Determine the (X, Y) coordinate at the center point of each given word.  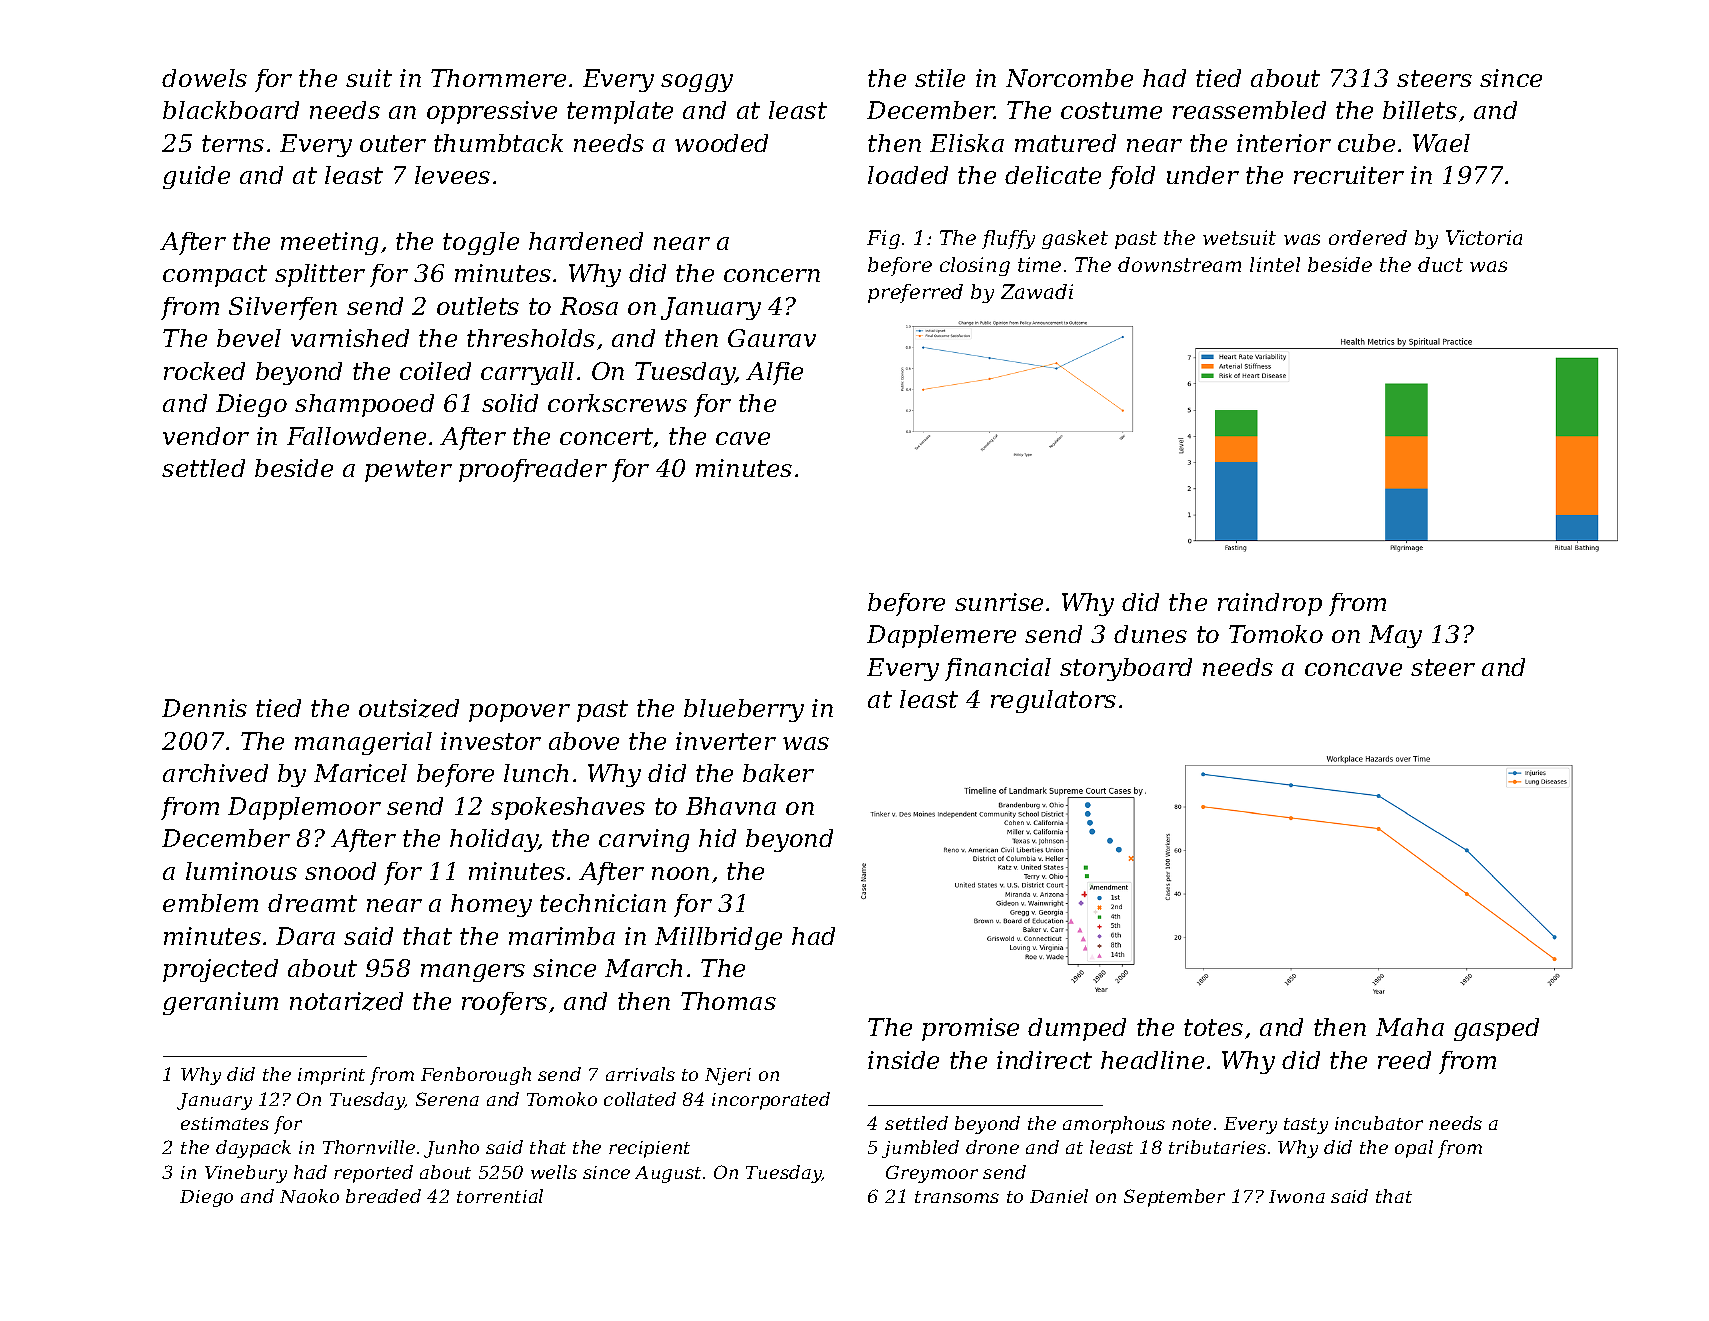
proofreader (533, 470)
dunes (1150, 634)
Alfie (774, 373)
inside (903, 1060)
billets (1420, 110)
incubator (1379, 1123)
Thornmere (498, 78)
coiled (435, 371)
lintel (1275, 264)
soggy (697, 83)
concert (606, 436)
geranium (220, 1003)
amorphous (1114, 1125)
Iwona (1297, 1196)
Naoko (309, 1196)
